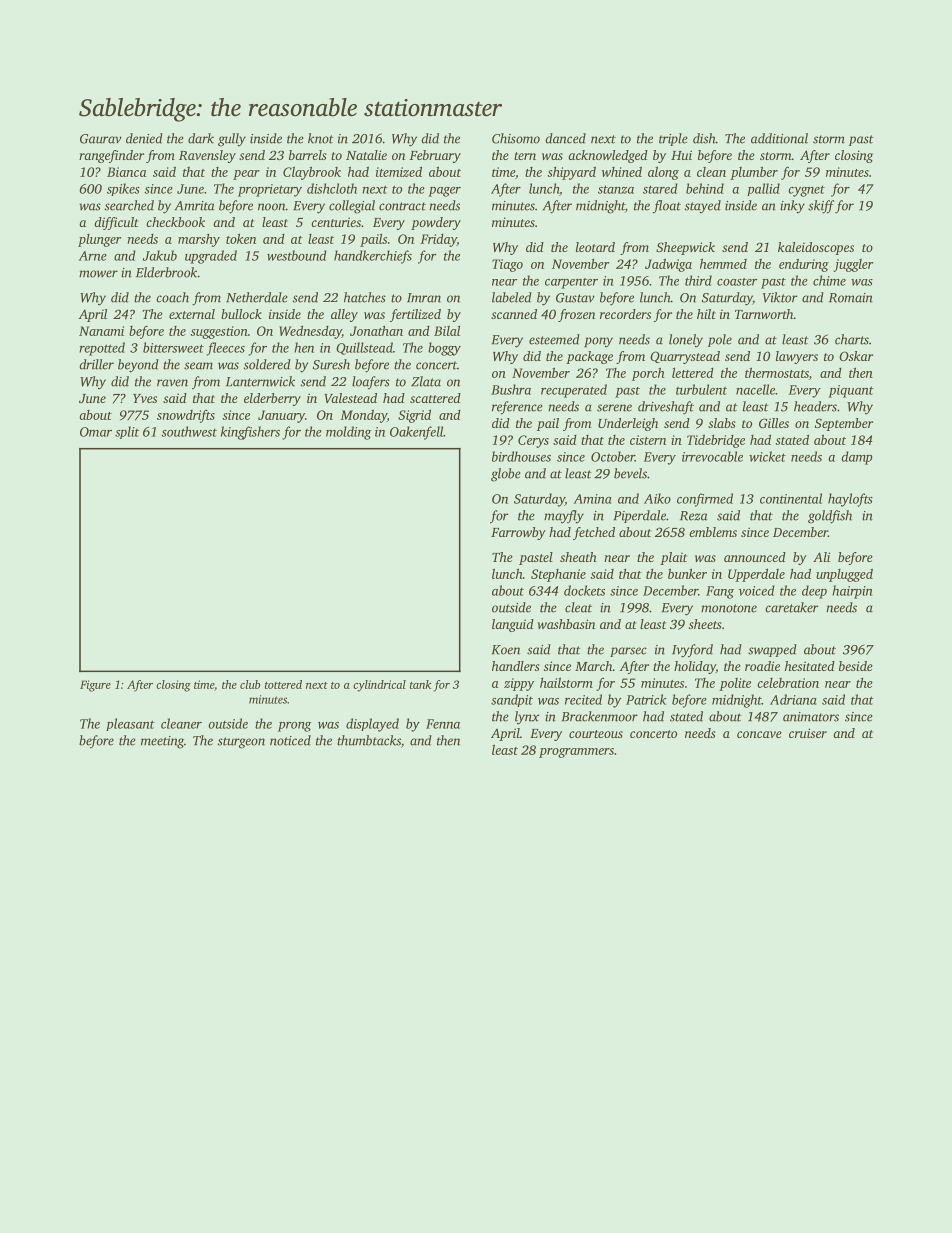  I want to click on Oakenfell, so click(416, 433).
